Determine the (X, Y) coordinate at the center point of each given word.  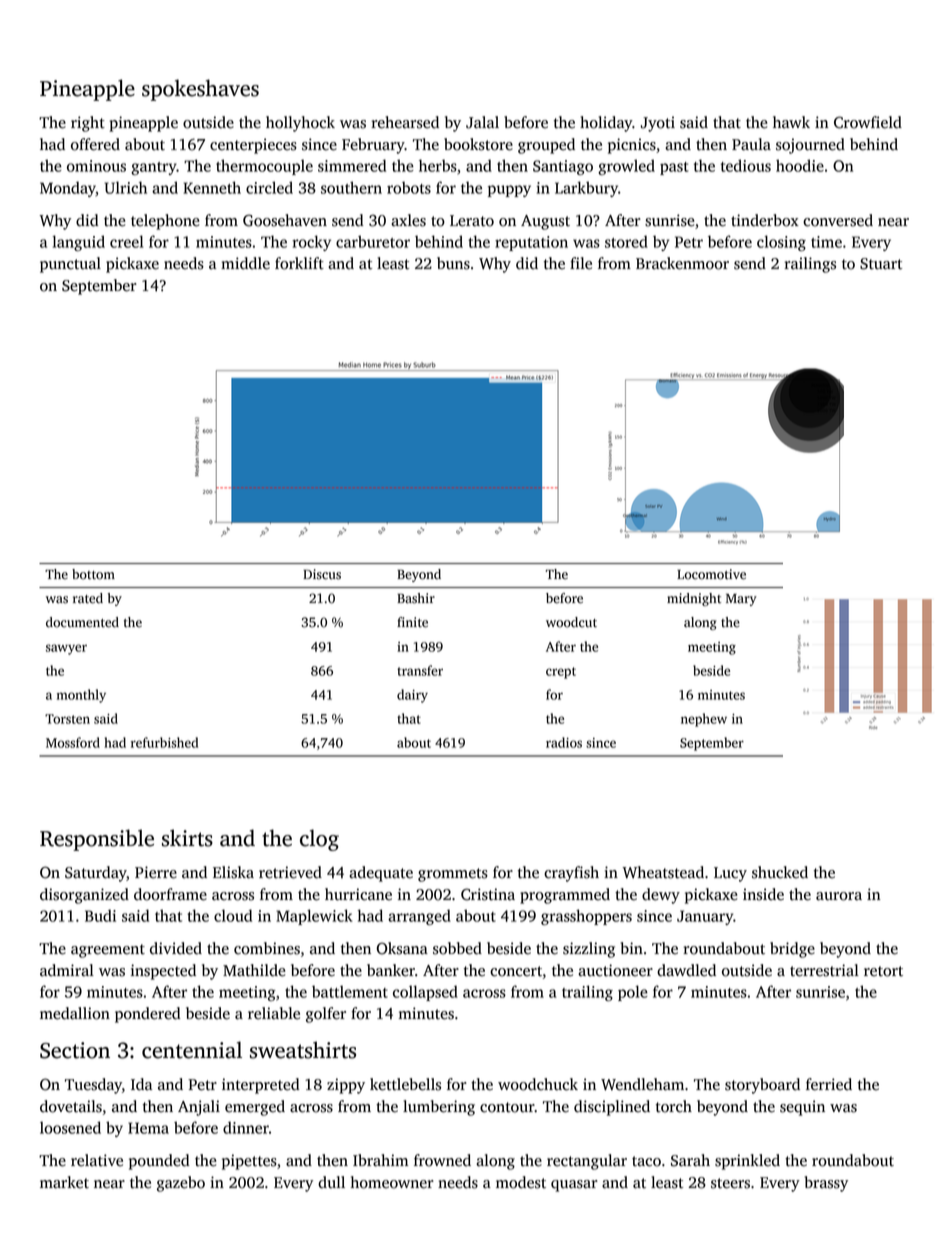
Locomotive (711, 574)
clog (319, 840)
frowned (442, 1160)
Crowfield (868, 122)
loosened (70, 1127)
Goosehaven (285, 220)
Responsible (97, 840)
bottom (93, 574)
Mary (741, 600)
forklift (299, 263)
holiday (606, 124)
